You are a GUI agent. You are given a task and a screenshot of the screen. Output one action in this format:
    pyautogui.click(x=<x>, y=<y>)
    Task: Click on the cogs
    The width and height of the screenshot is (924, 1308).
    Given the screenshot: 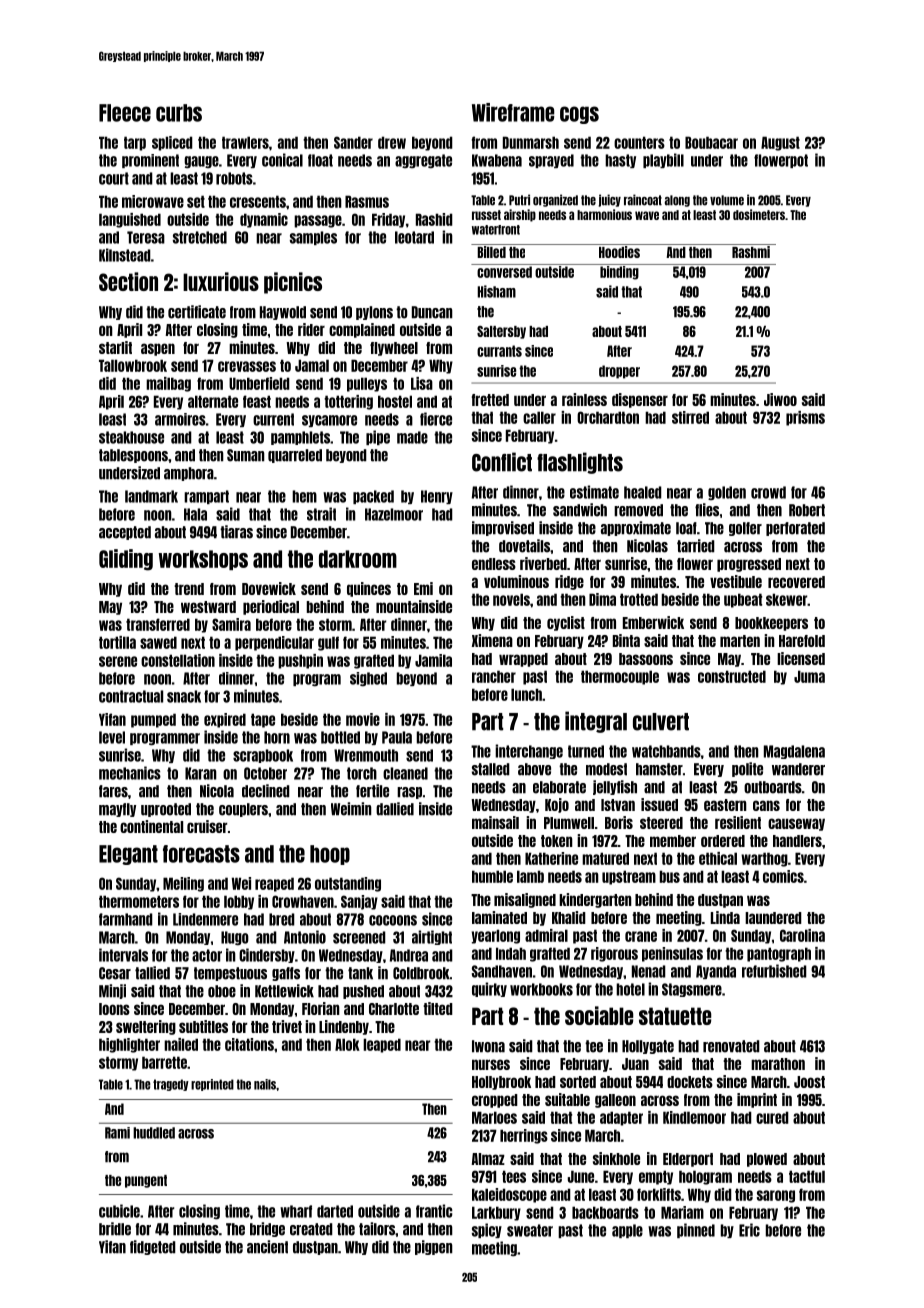 What is the action you would take?
    pyautogui.click(x=579, y=115)
